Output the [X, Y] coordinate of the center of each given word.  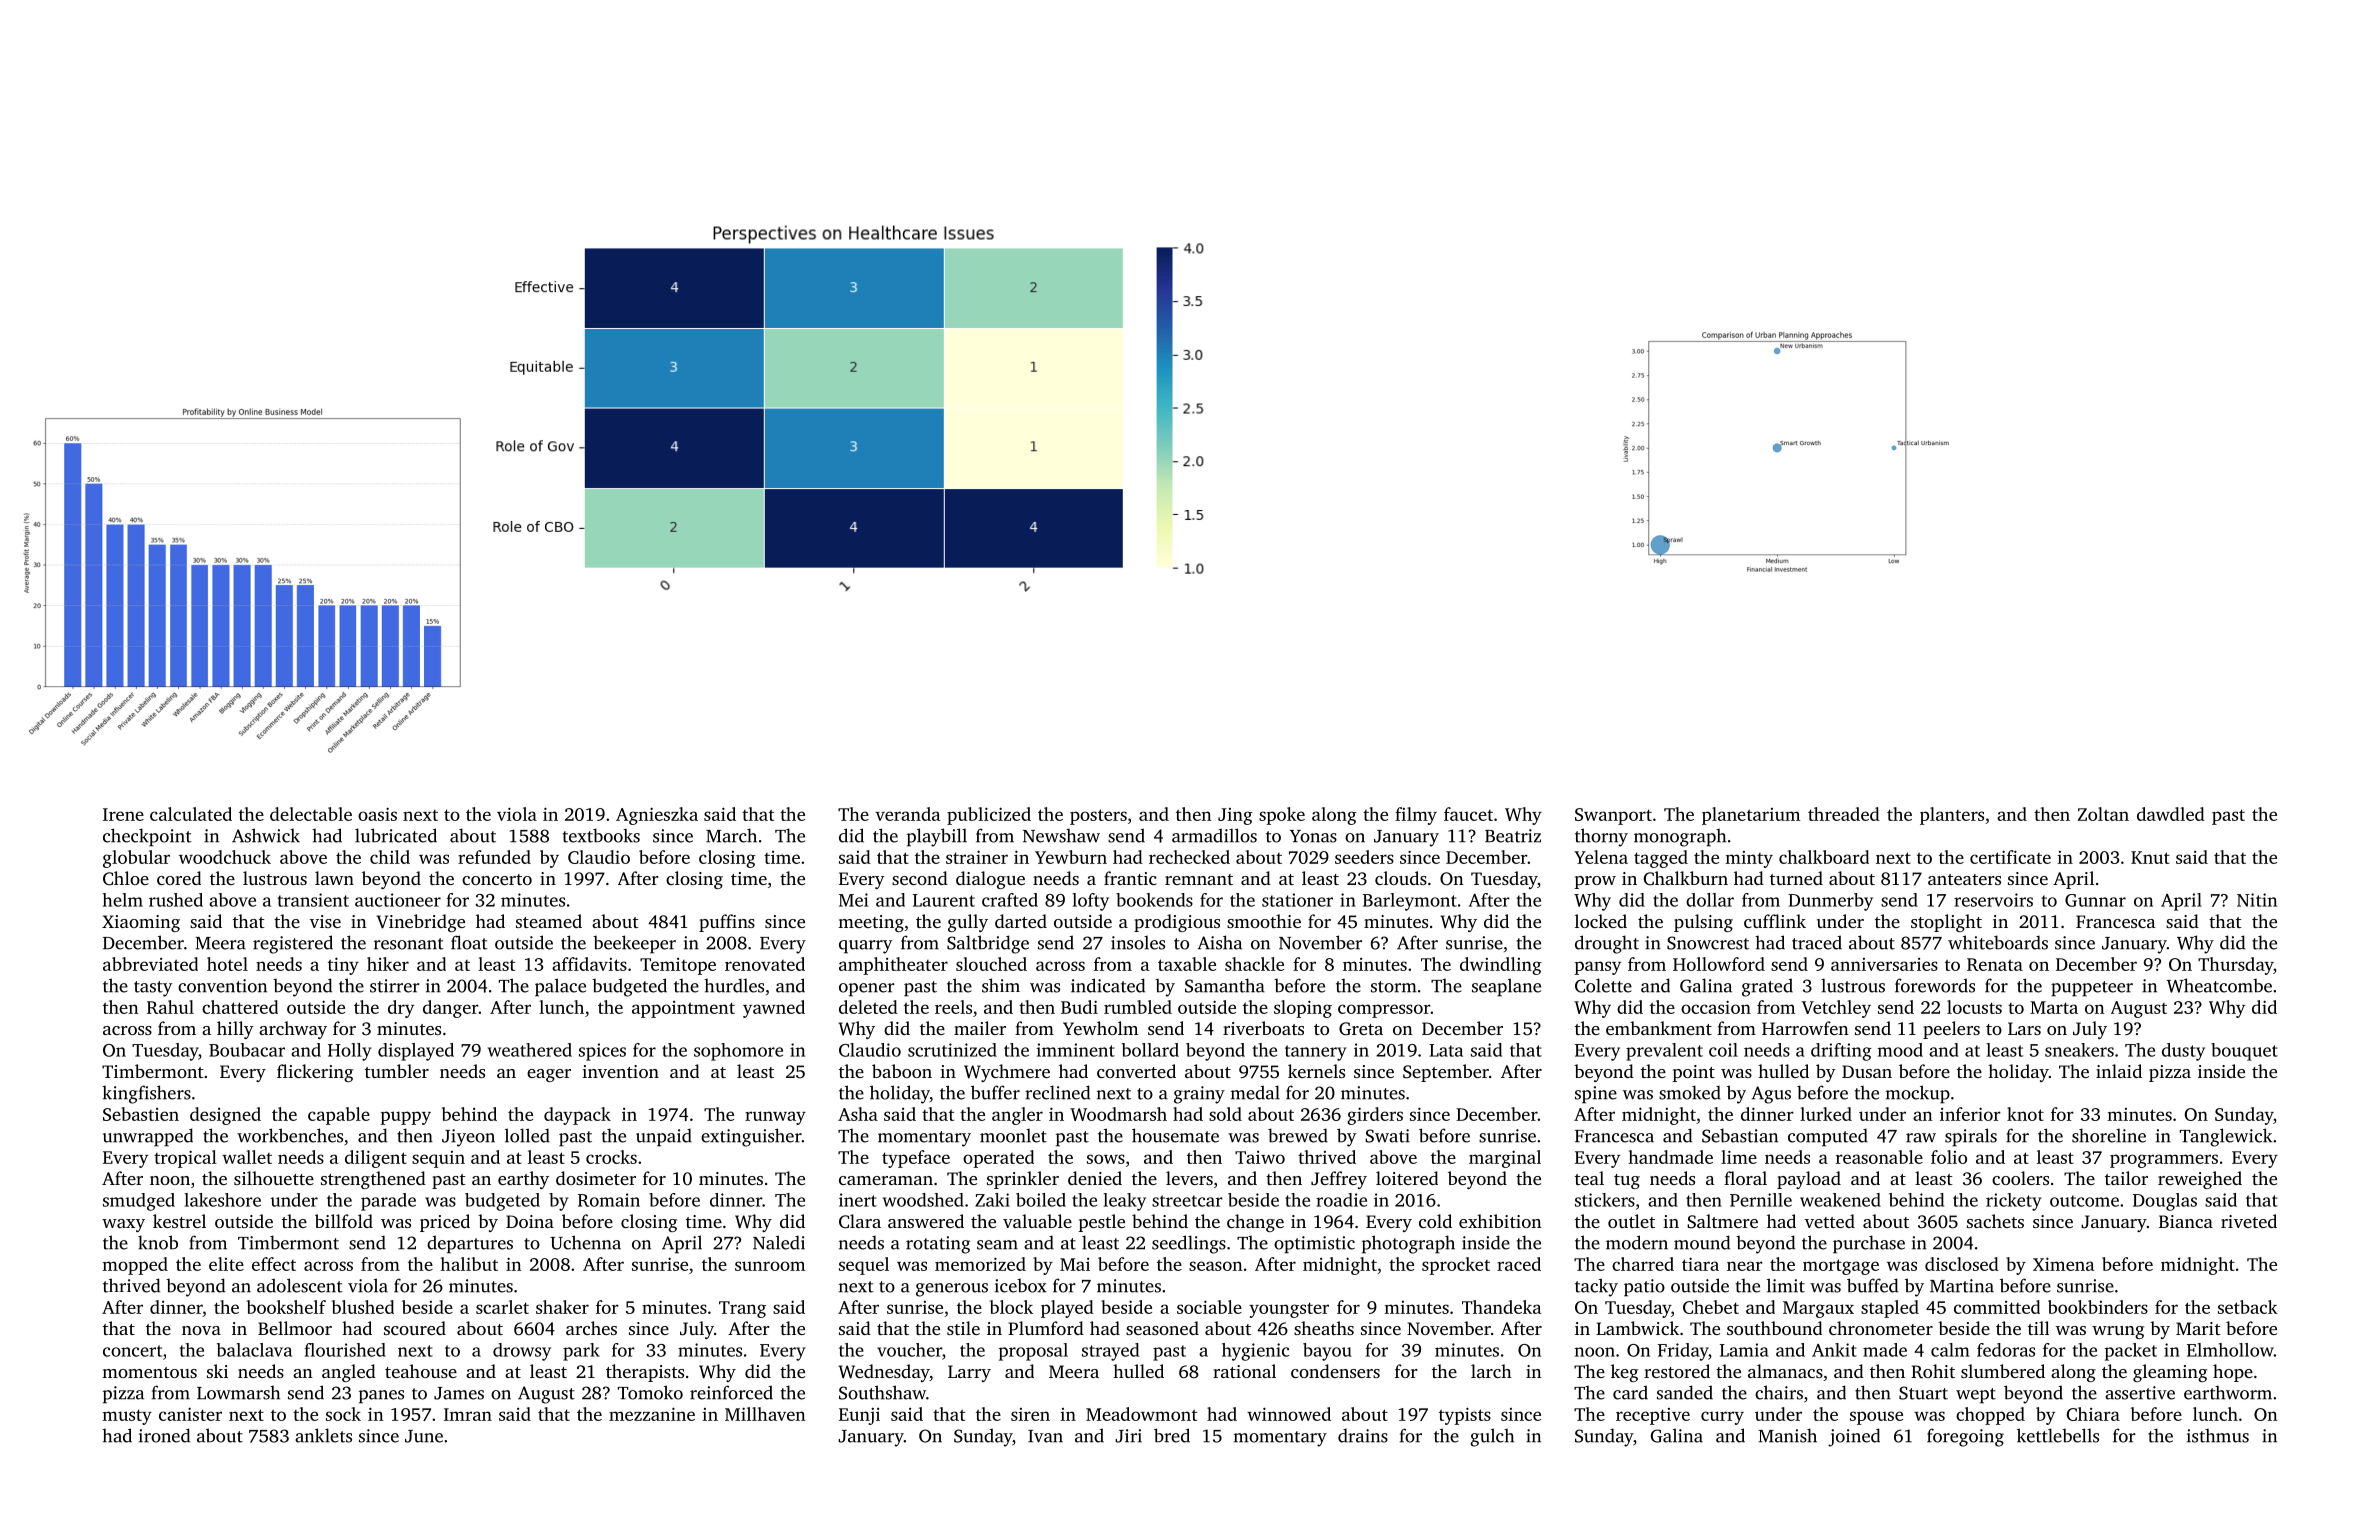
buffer [995, 1092]
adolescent [300, 1285]
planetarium [1751, 816]
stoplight [1946, 923]
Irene [123, 814]
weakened [1840, 1200]
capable [339, 1116]
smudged [139, 1202]
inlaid [2119, 1071]
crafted [1010, 900]
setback [2248, 1307]
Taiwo [1260, 1157]
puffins [727, 923]
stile [963, 1328]
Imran [468, 1414]
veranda [908, 814]
